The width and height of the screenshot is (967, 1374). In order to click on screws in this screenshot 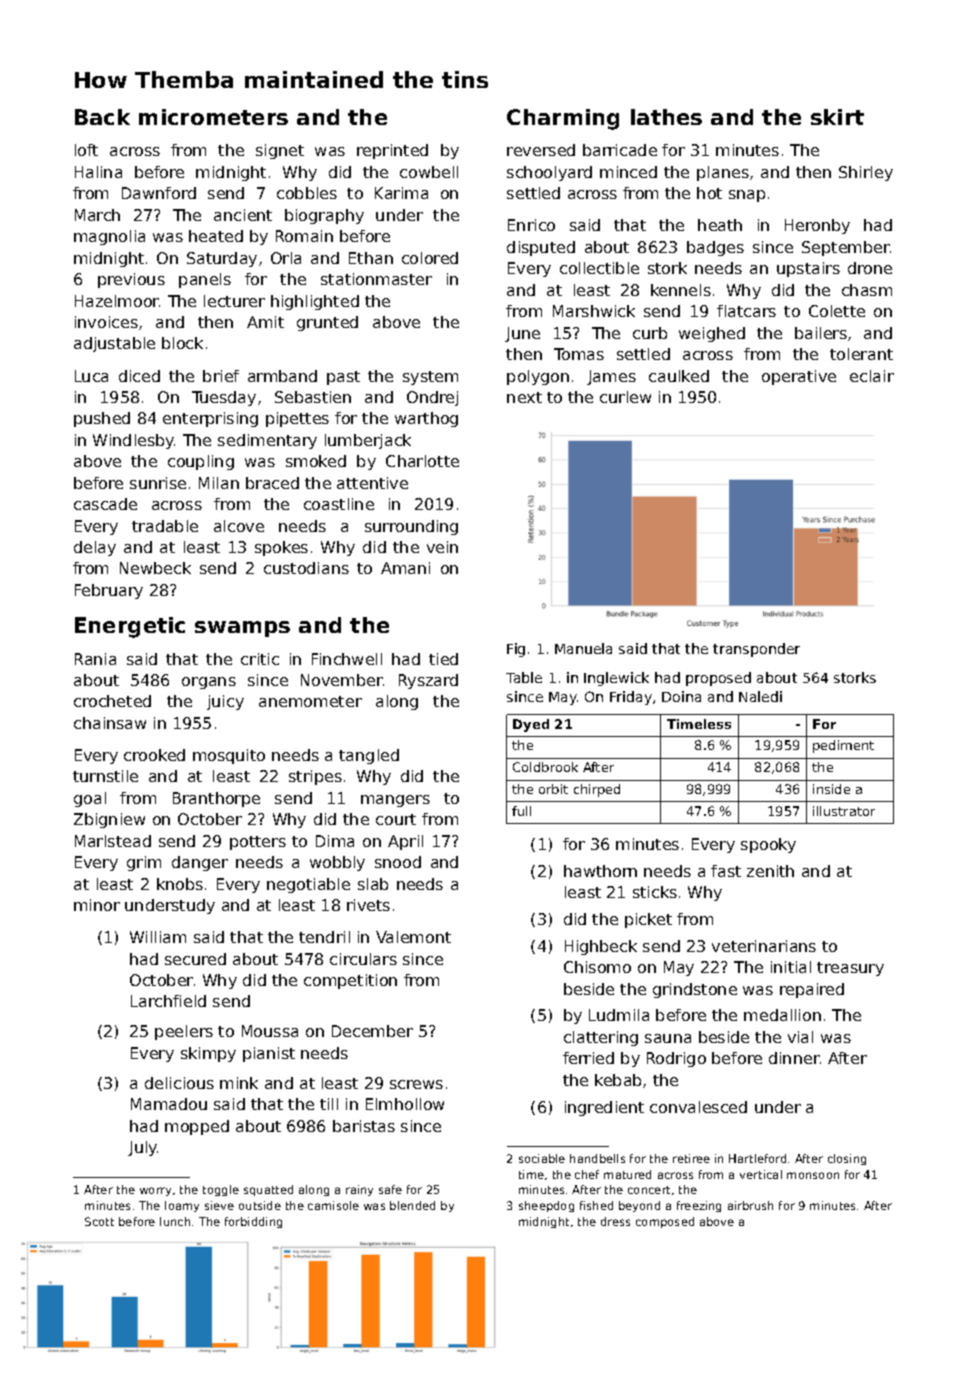, I will do `click(416, 1084)`.
